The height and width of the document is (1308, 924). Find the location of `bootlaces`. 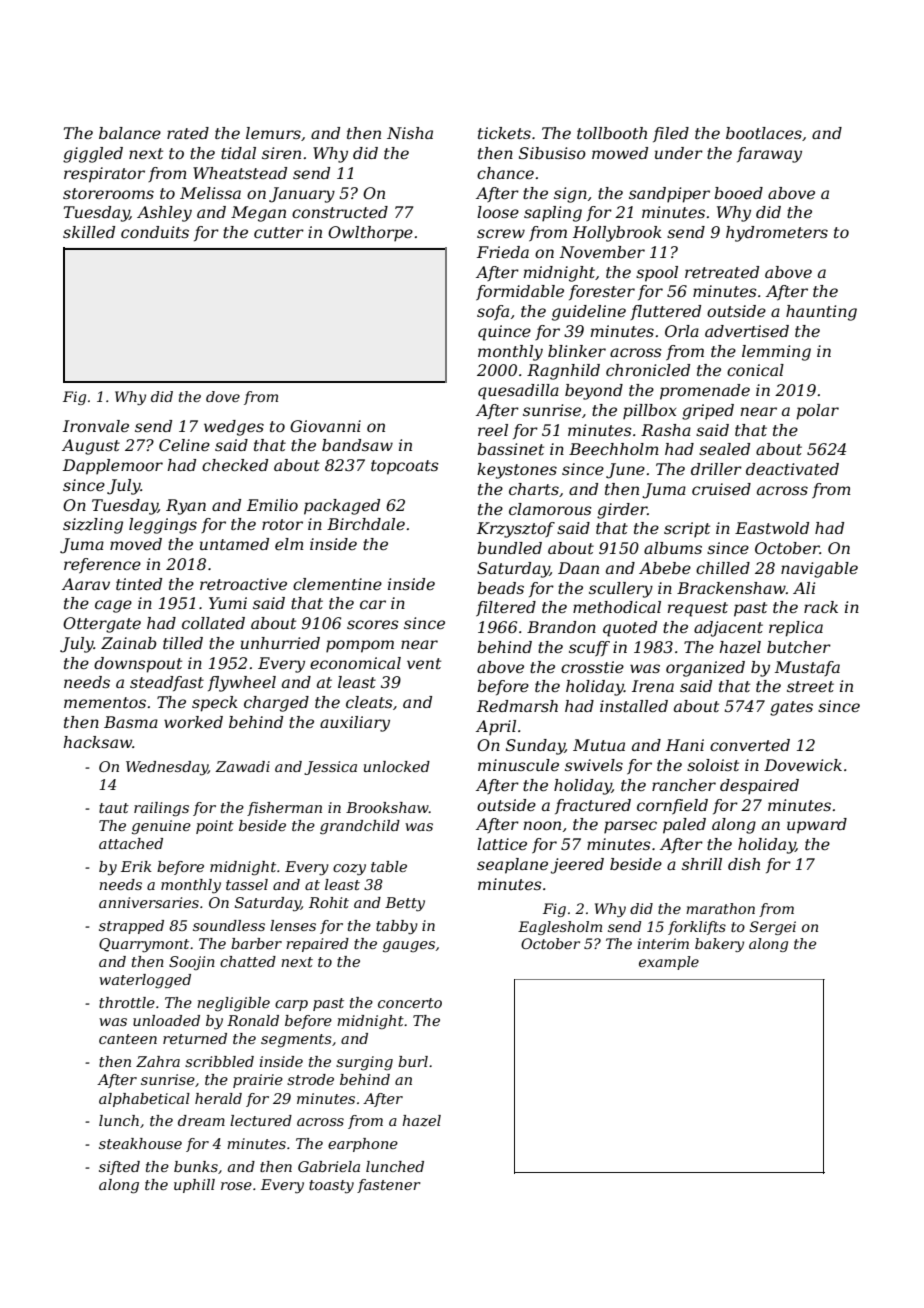

bootlaces is located at coordinates (764, 133).
